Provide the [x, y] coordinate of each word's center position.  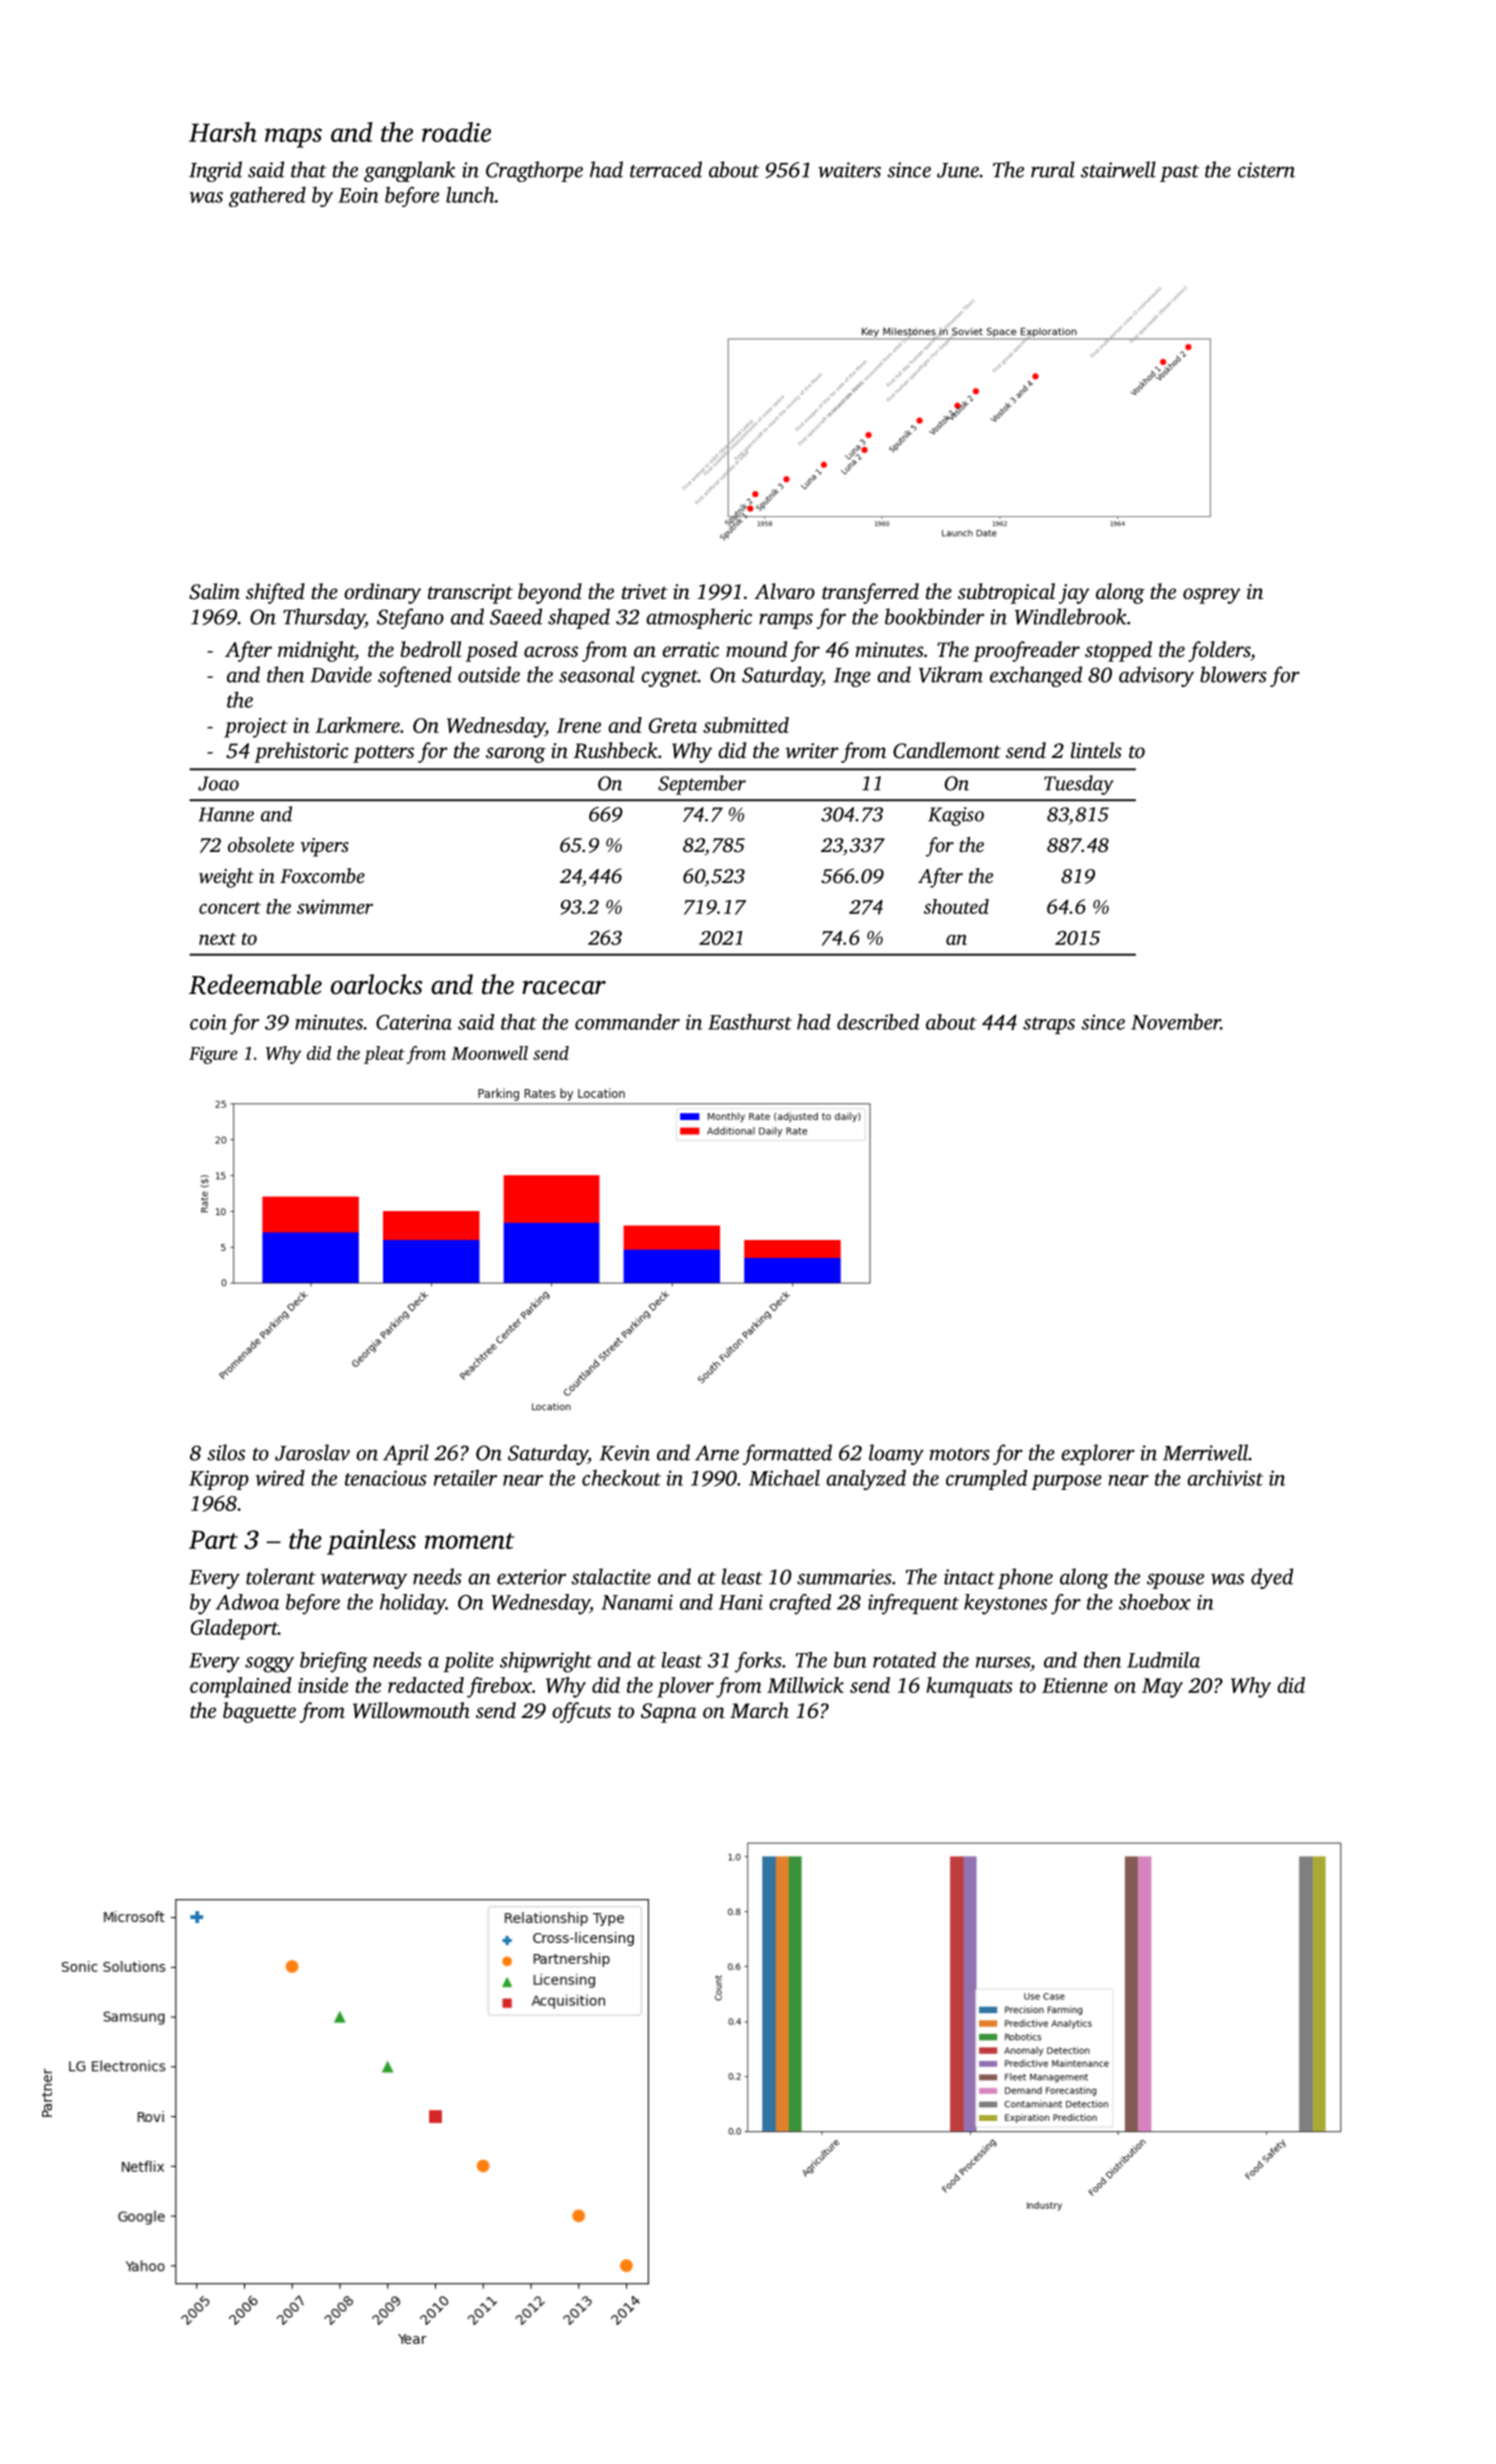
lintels [1096, 750]
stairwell [1118, 169]
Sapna [668, 1713]
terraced [666, 169]
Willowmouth [411, 1710]
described [878, 1022]
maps [293, 138]
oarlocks [377, 984]
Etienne [1075, 1685]
